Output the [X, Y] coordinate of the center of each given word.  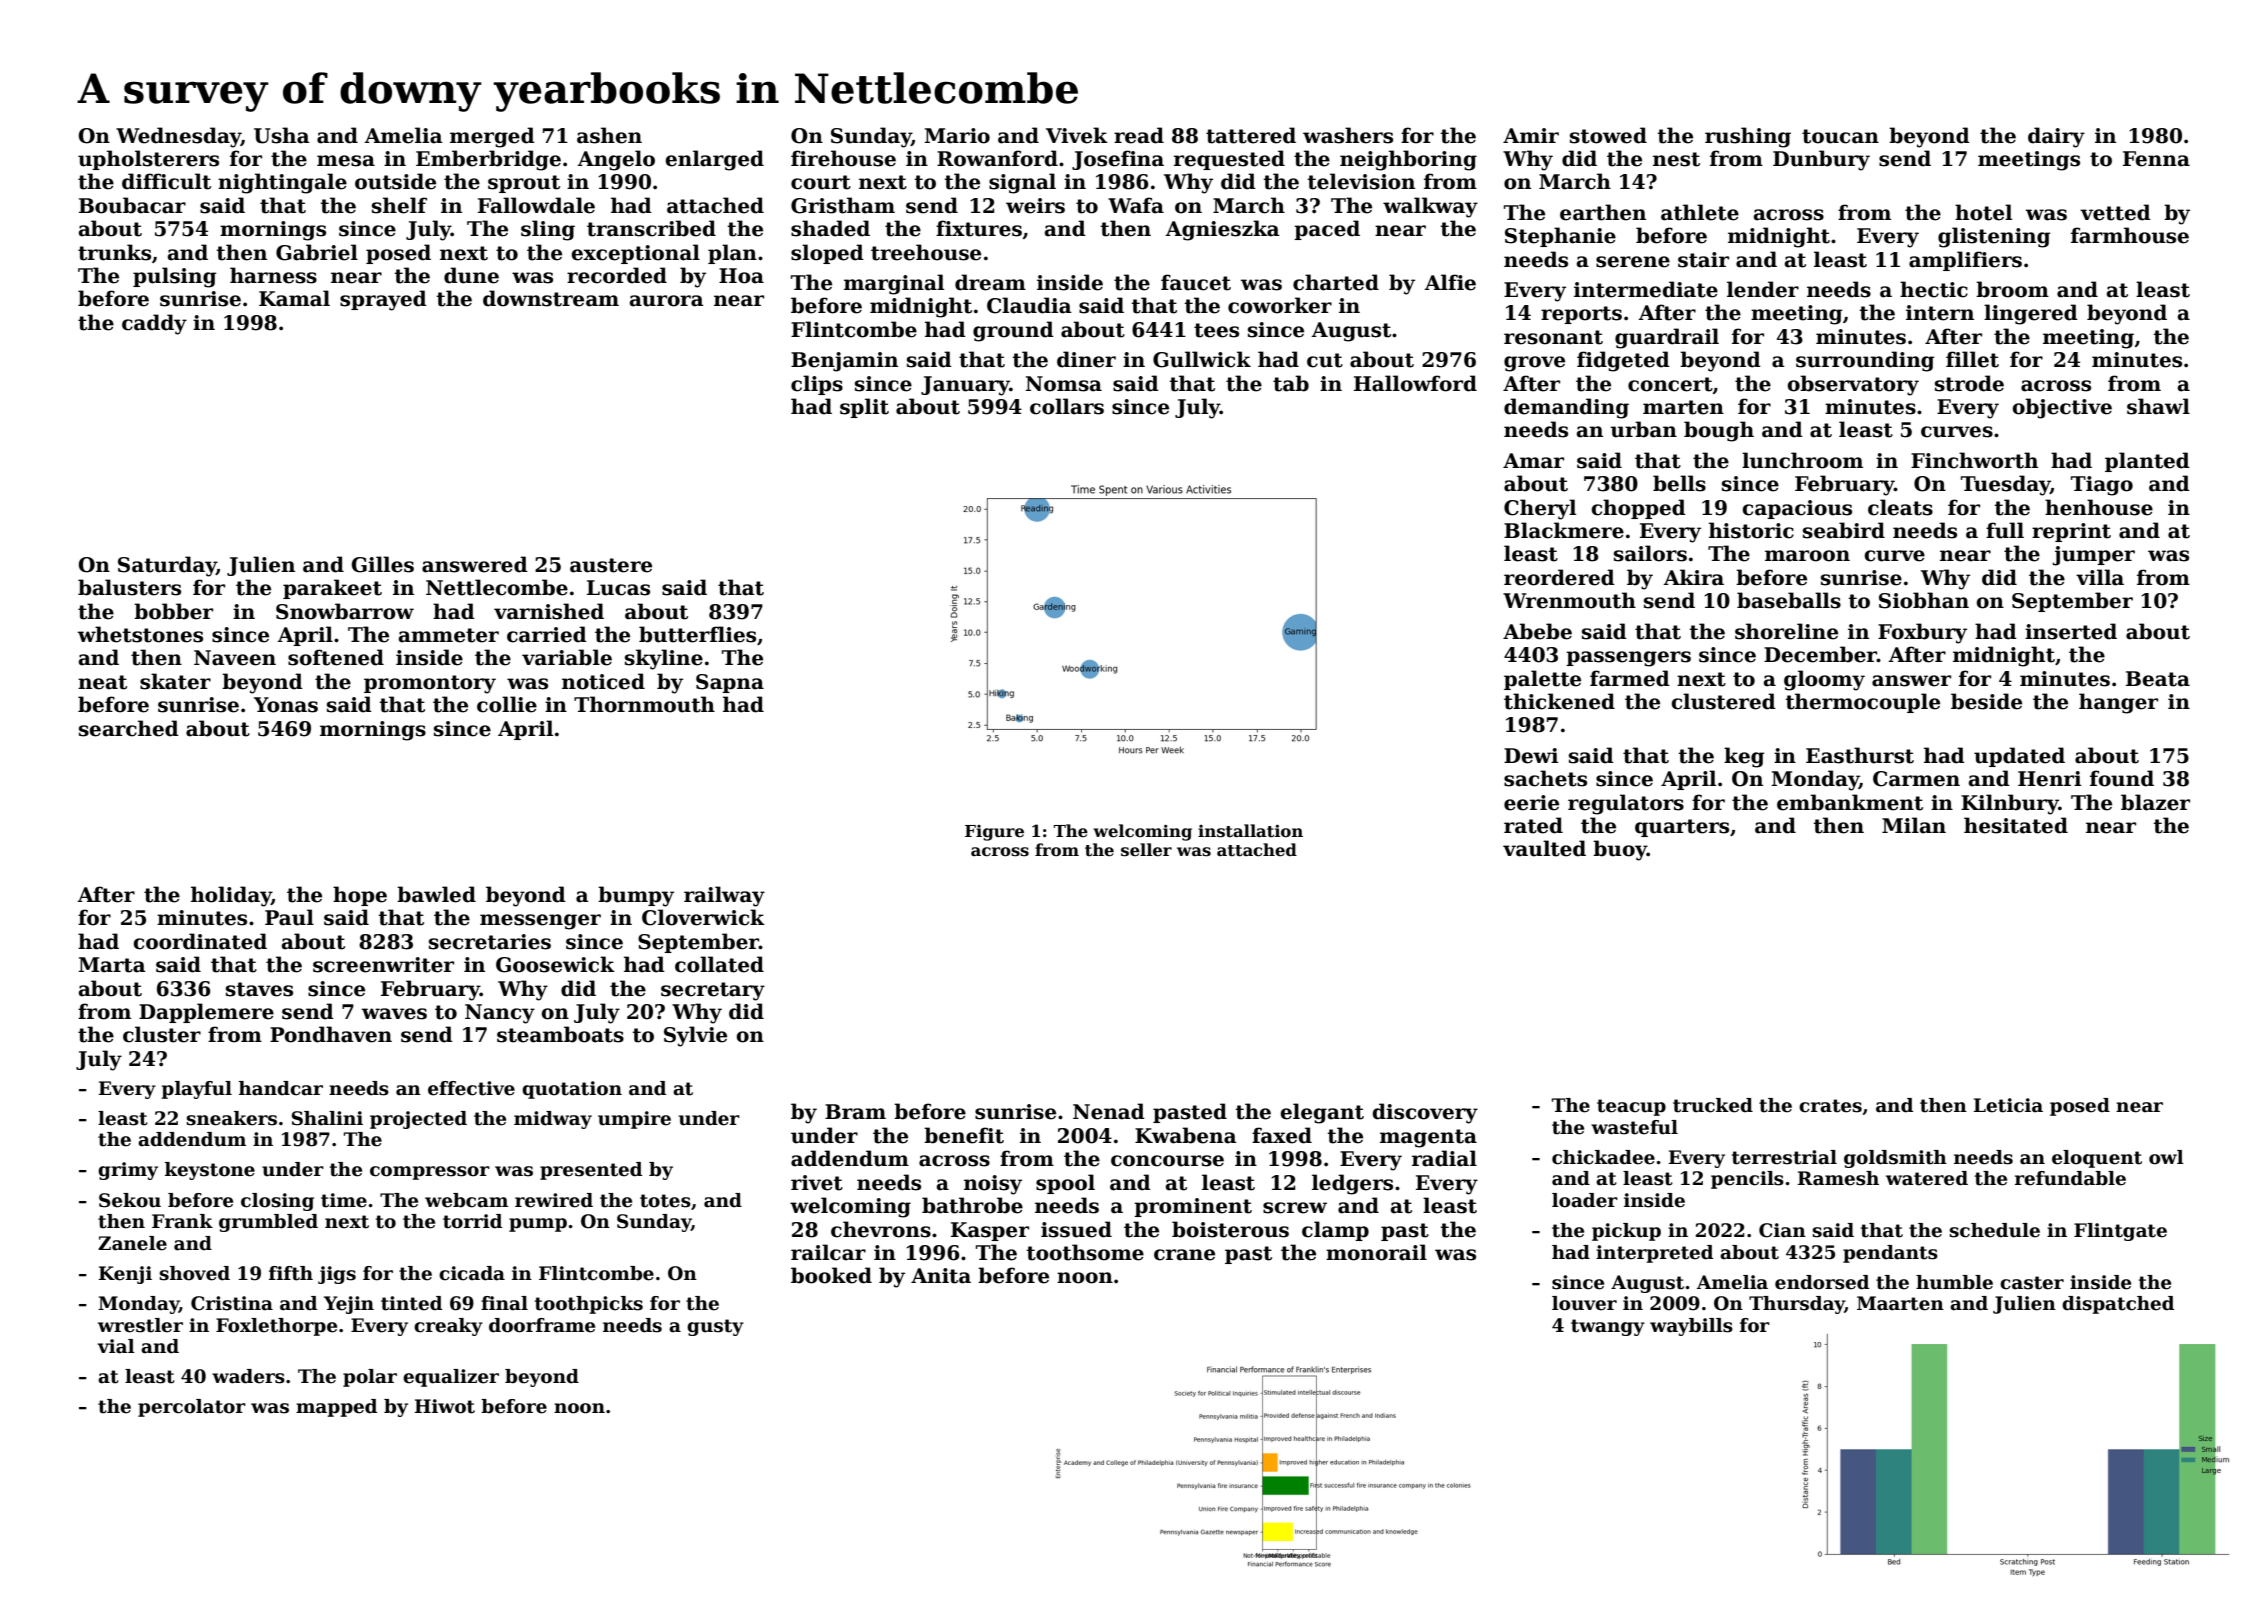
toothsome [1085, 1252]
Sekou [130, 1200]
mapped [336, 1408]
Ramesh [1838, 1178]
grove [1534, 364]
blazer [2155, 802]
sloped [827, 254]
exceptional [635, 254]
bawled [436, 894]
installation [1250, 831]
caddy [154, 324]
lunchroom [1802, 460]
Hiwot [445, 1406]
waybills [1691, 1327]
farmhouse [2130, 235]
